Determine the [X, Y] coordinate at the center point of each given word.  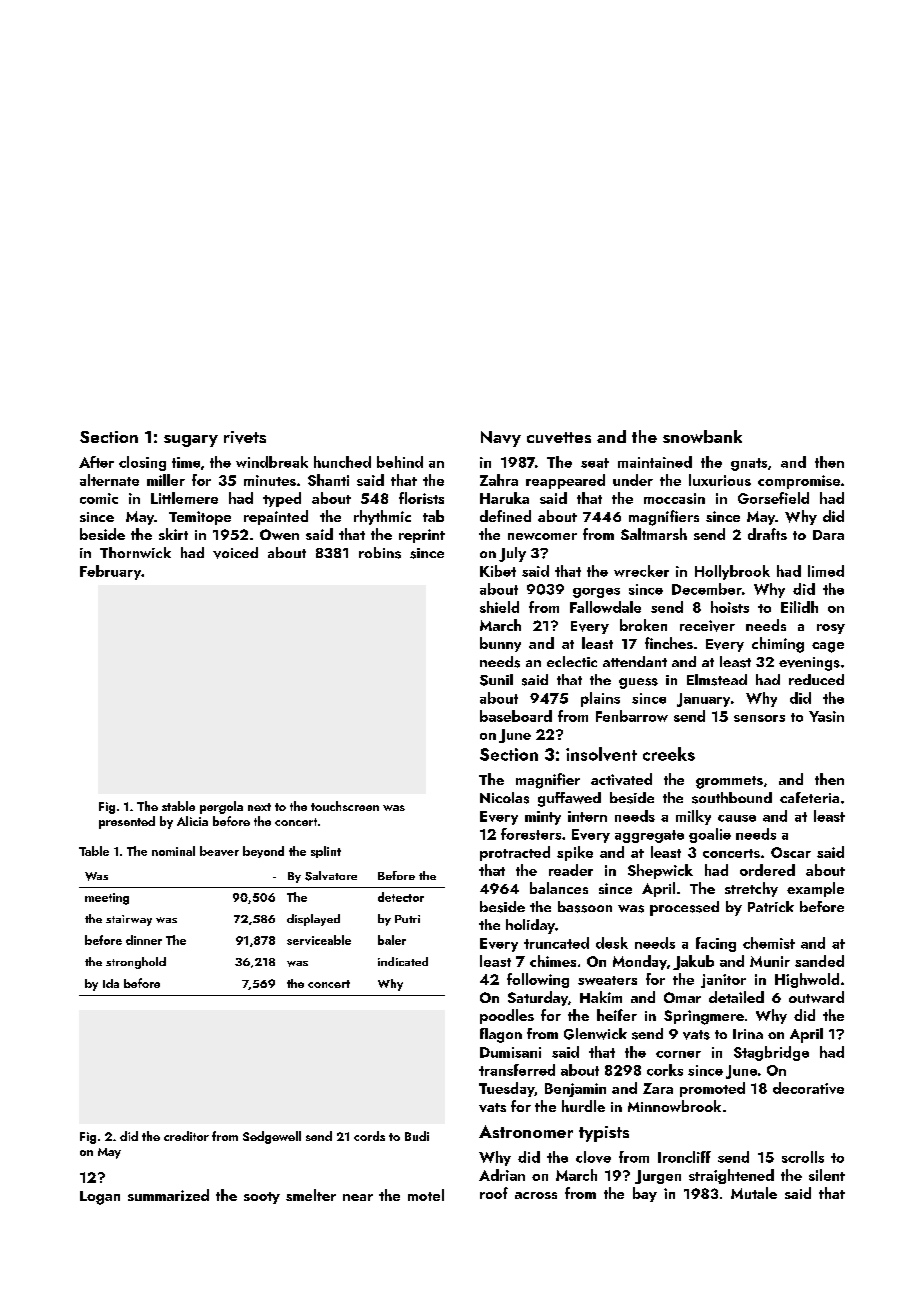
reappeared [565, 481]
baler [392, 940]
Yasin [826, 716]
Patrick [771, 906]
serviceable [319, 940]
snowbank [702, 436]
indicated [403, 961]
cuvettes [559, 437]
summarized [168, 1195]
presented [127, 822]
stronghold [136, 963]
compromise [799, 482]
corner [678, 1054]
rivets [245, 437]
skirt [173, 534]
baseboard [516, 716]
